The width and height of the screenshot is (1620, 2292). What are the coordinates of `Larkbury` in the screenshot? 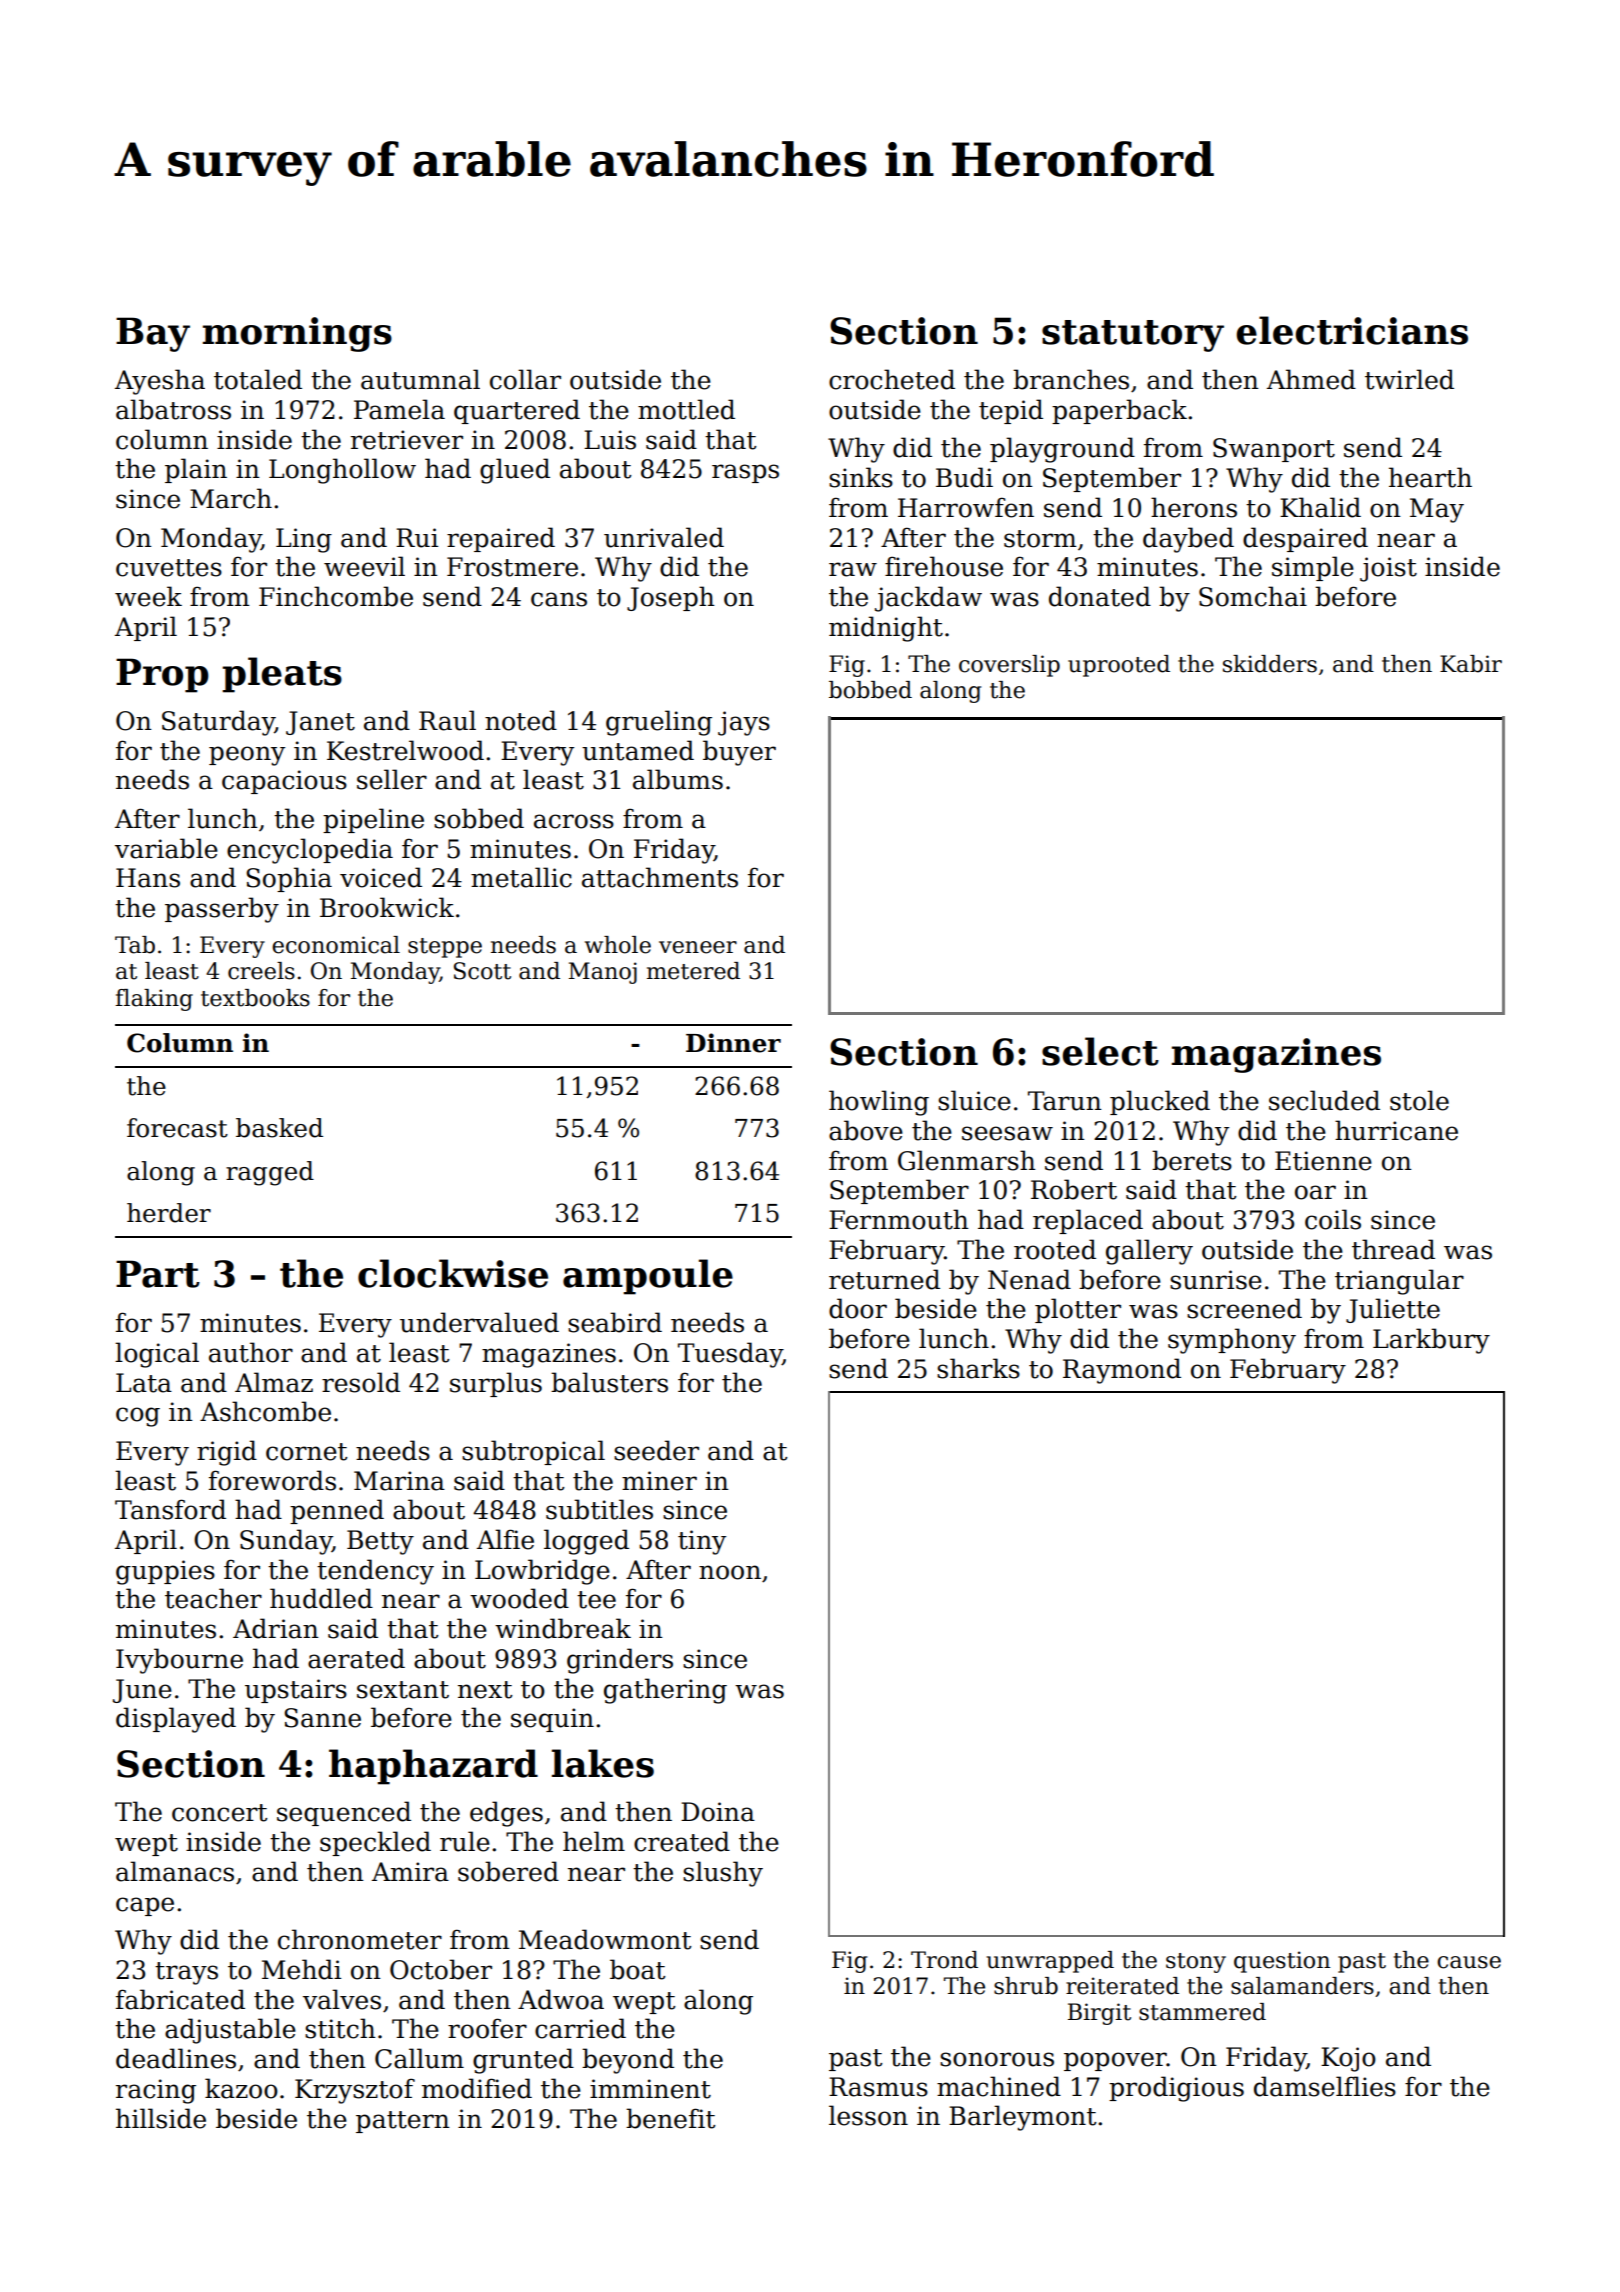 It's located at (1431, 1341).
